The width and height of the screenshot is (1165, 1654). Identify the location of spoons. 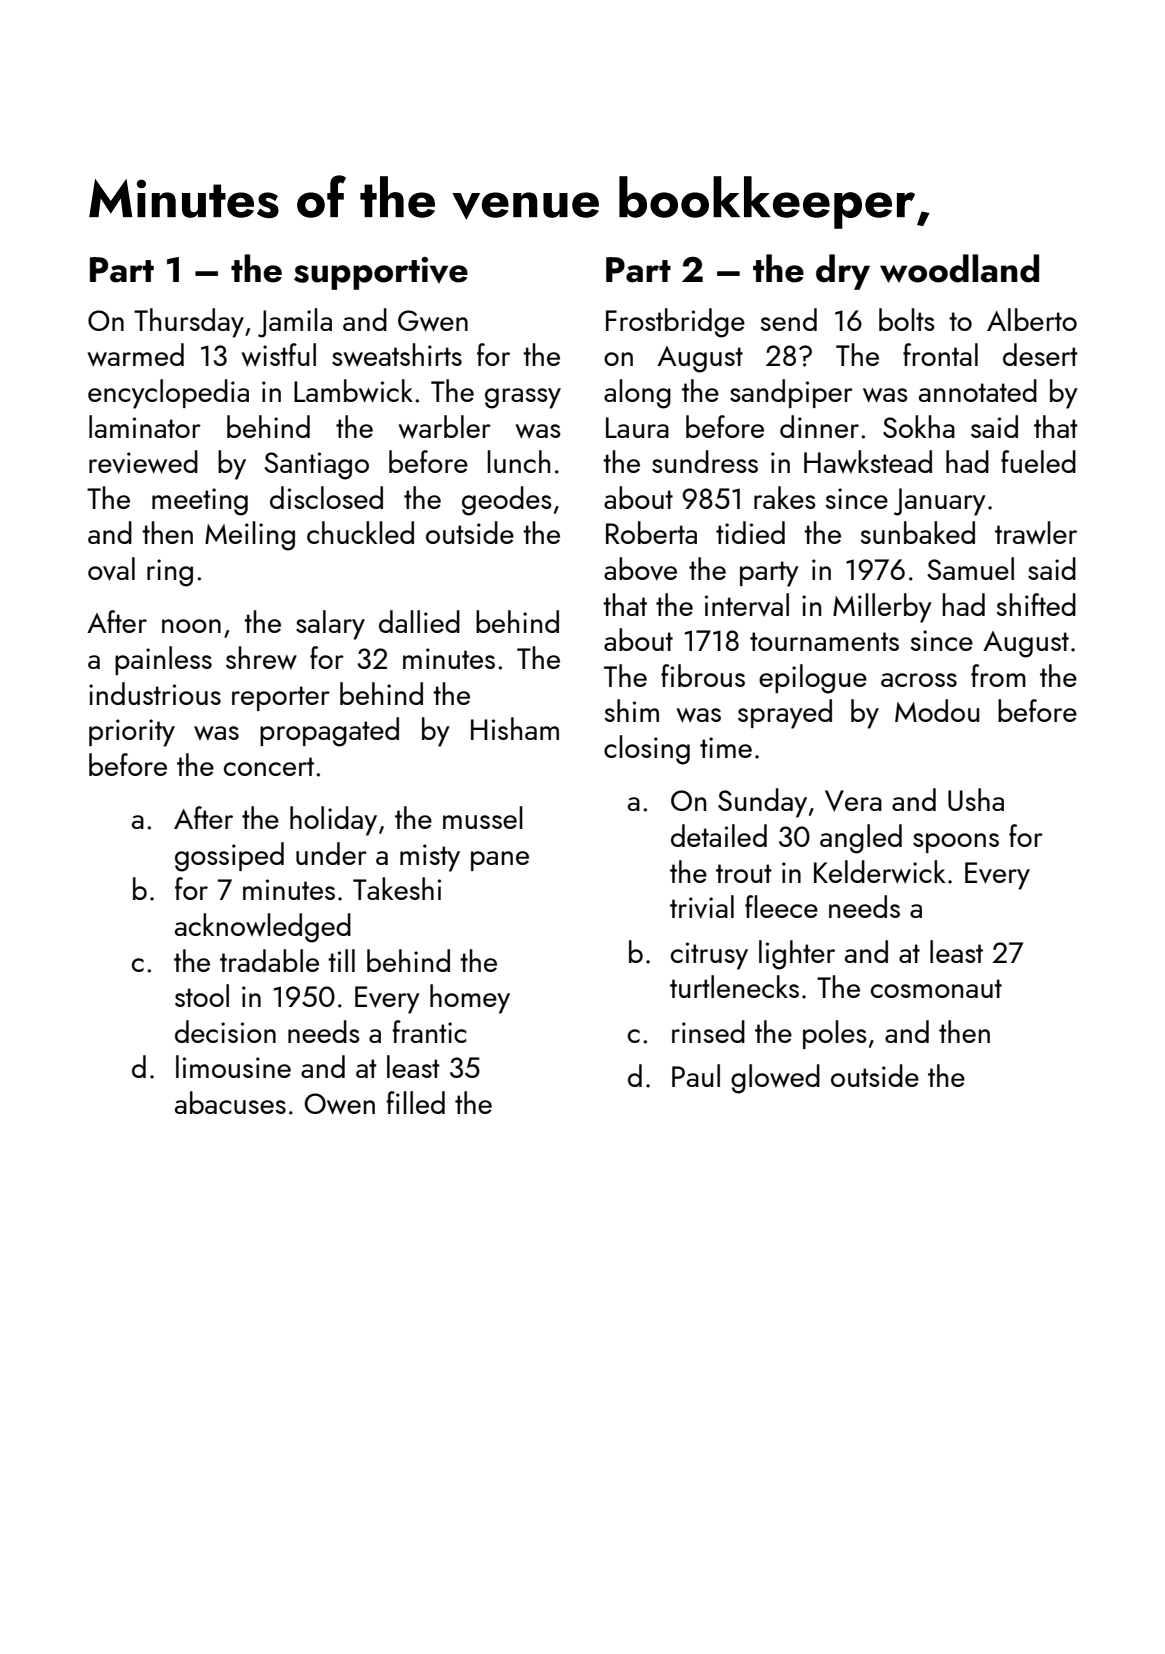
(956, 843).
